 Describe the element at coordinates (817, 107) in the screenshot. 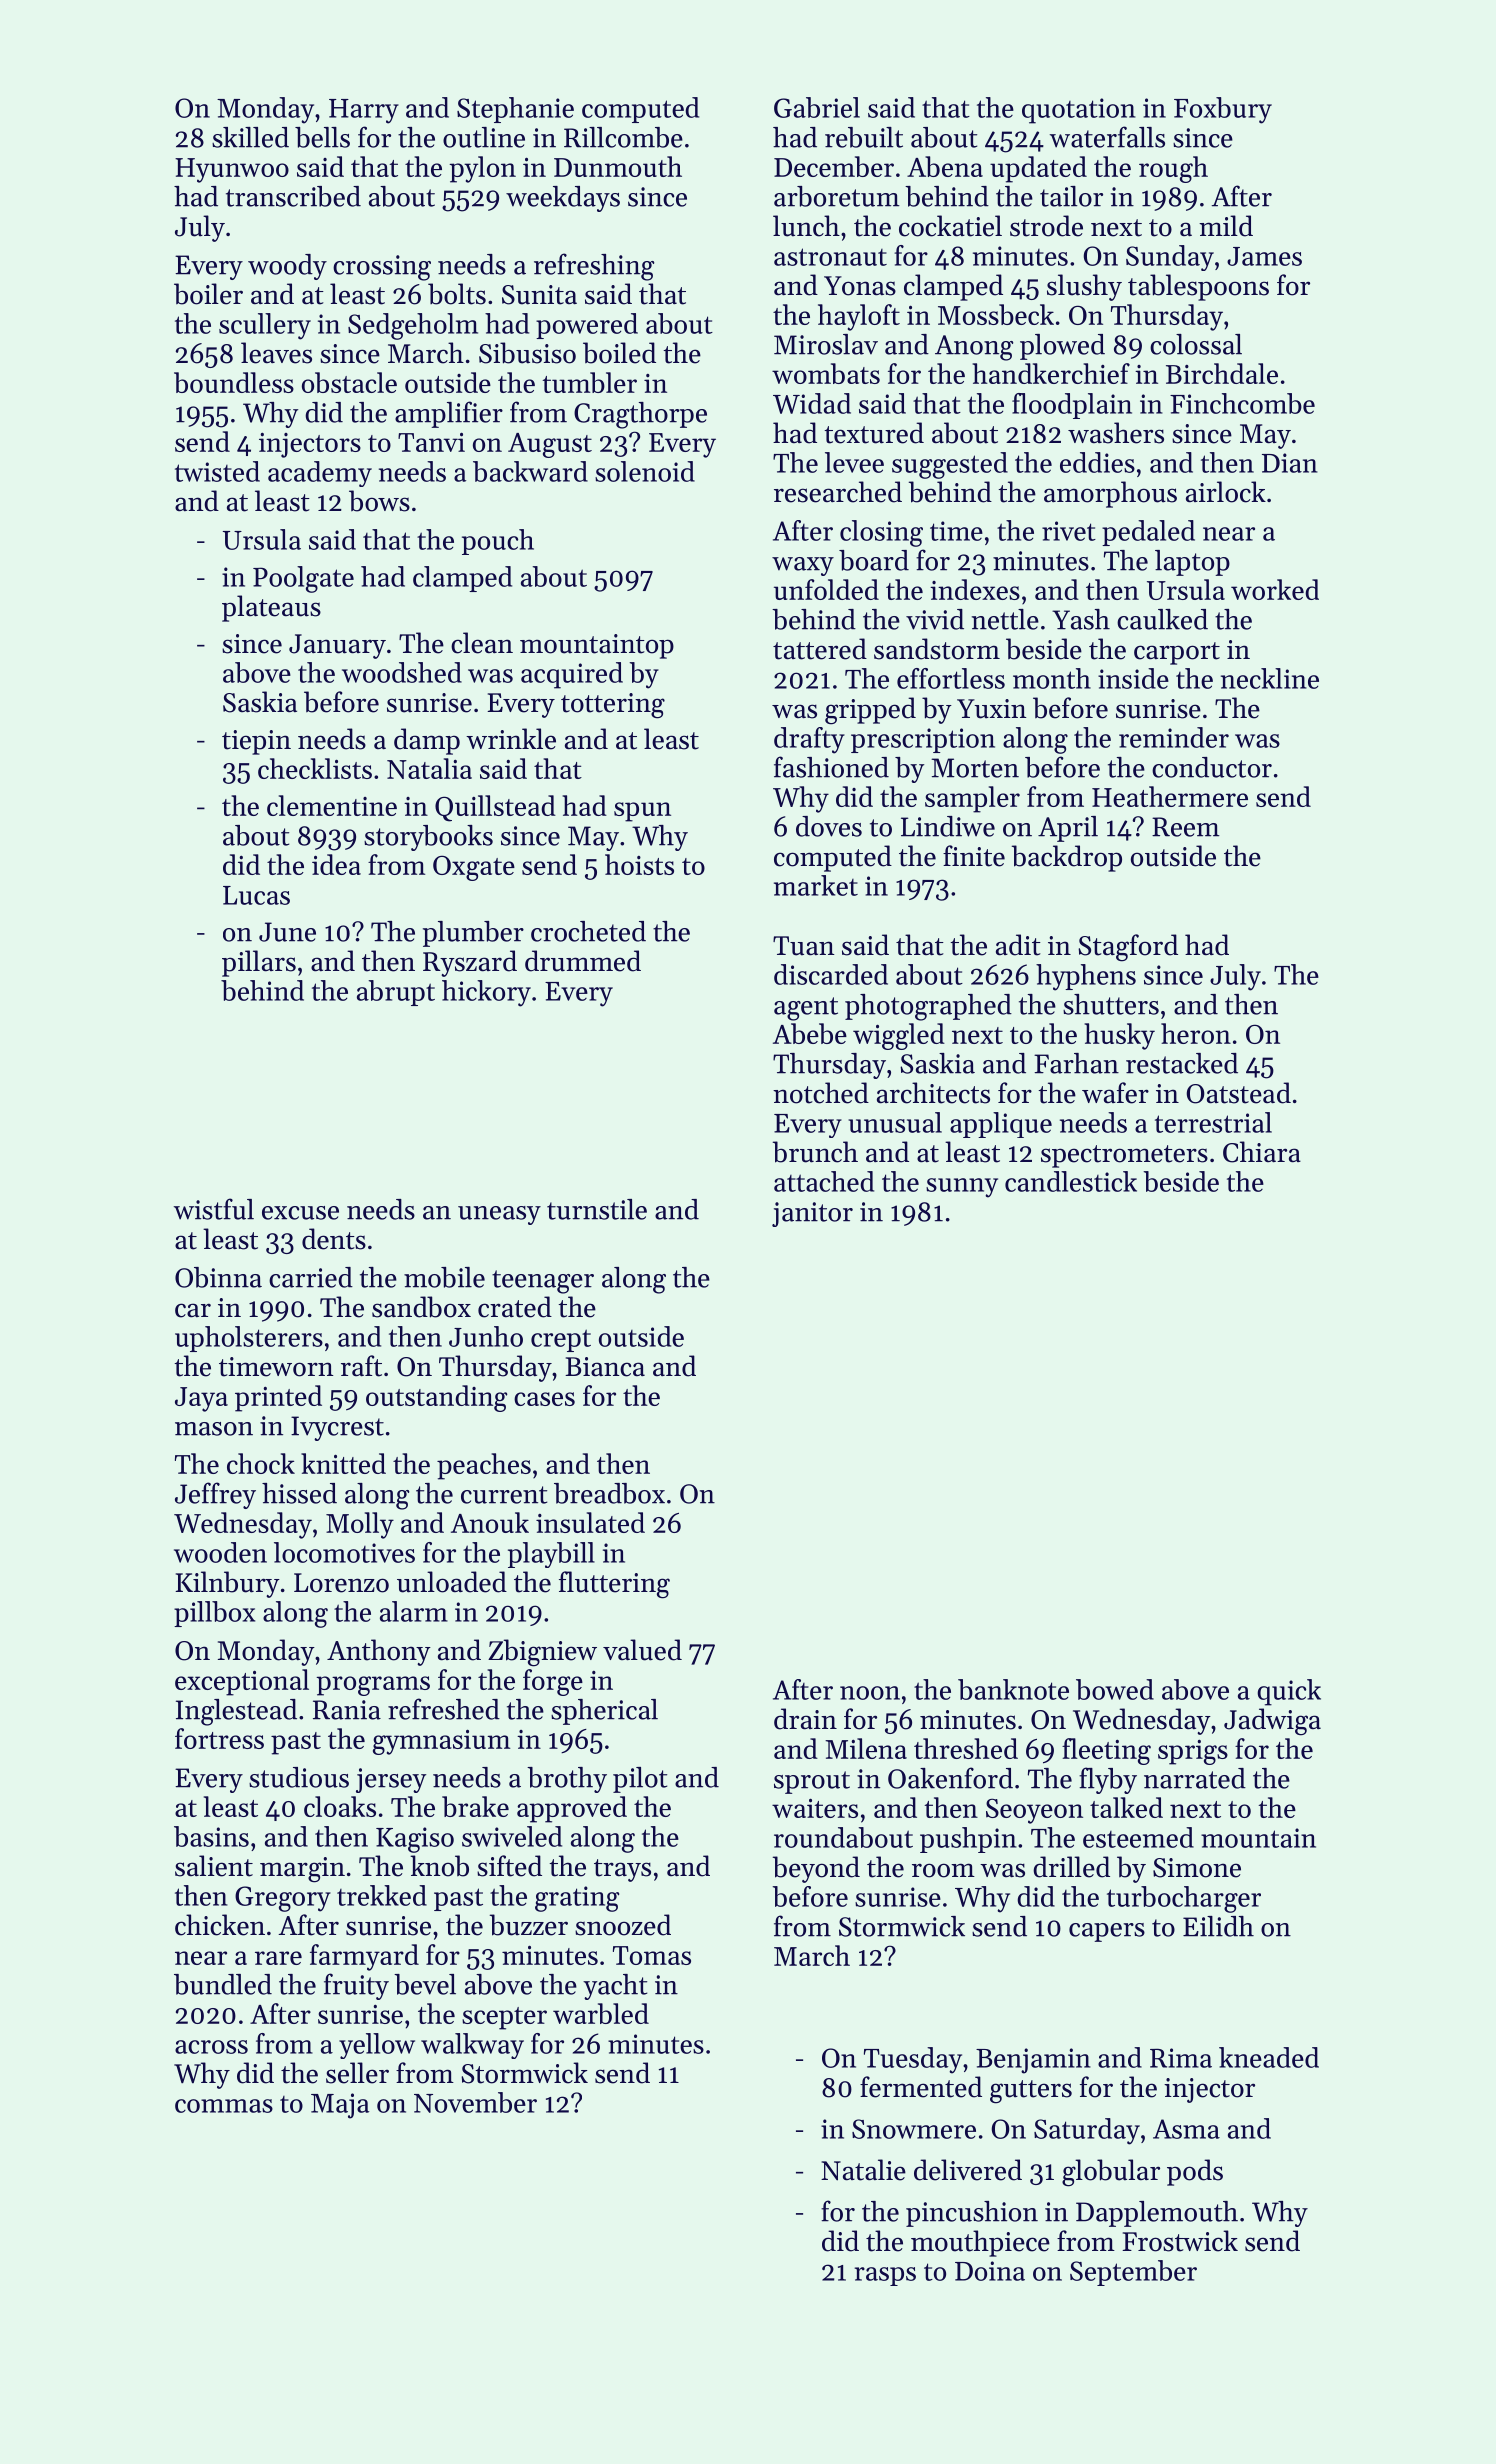

I see `Gabriel` at that location.
